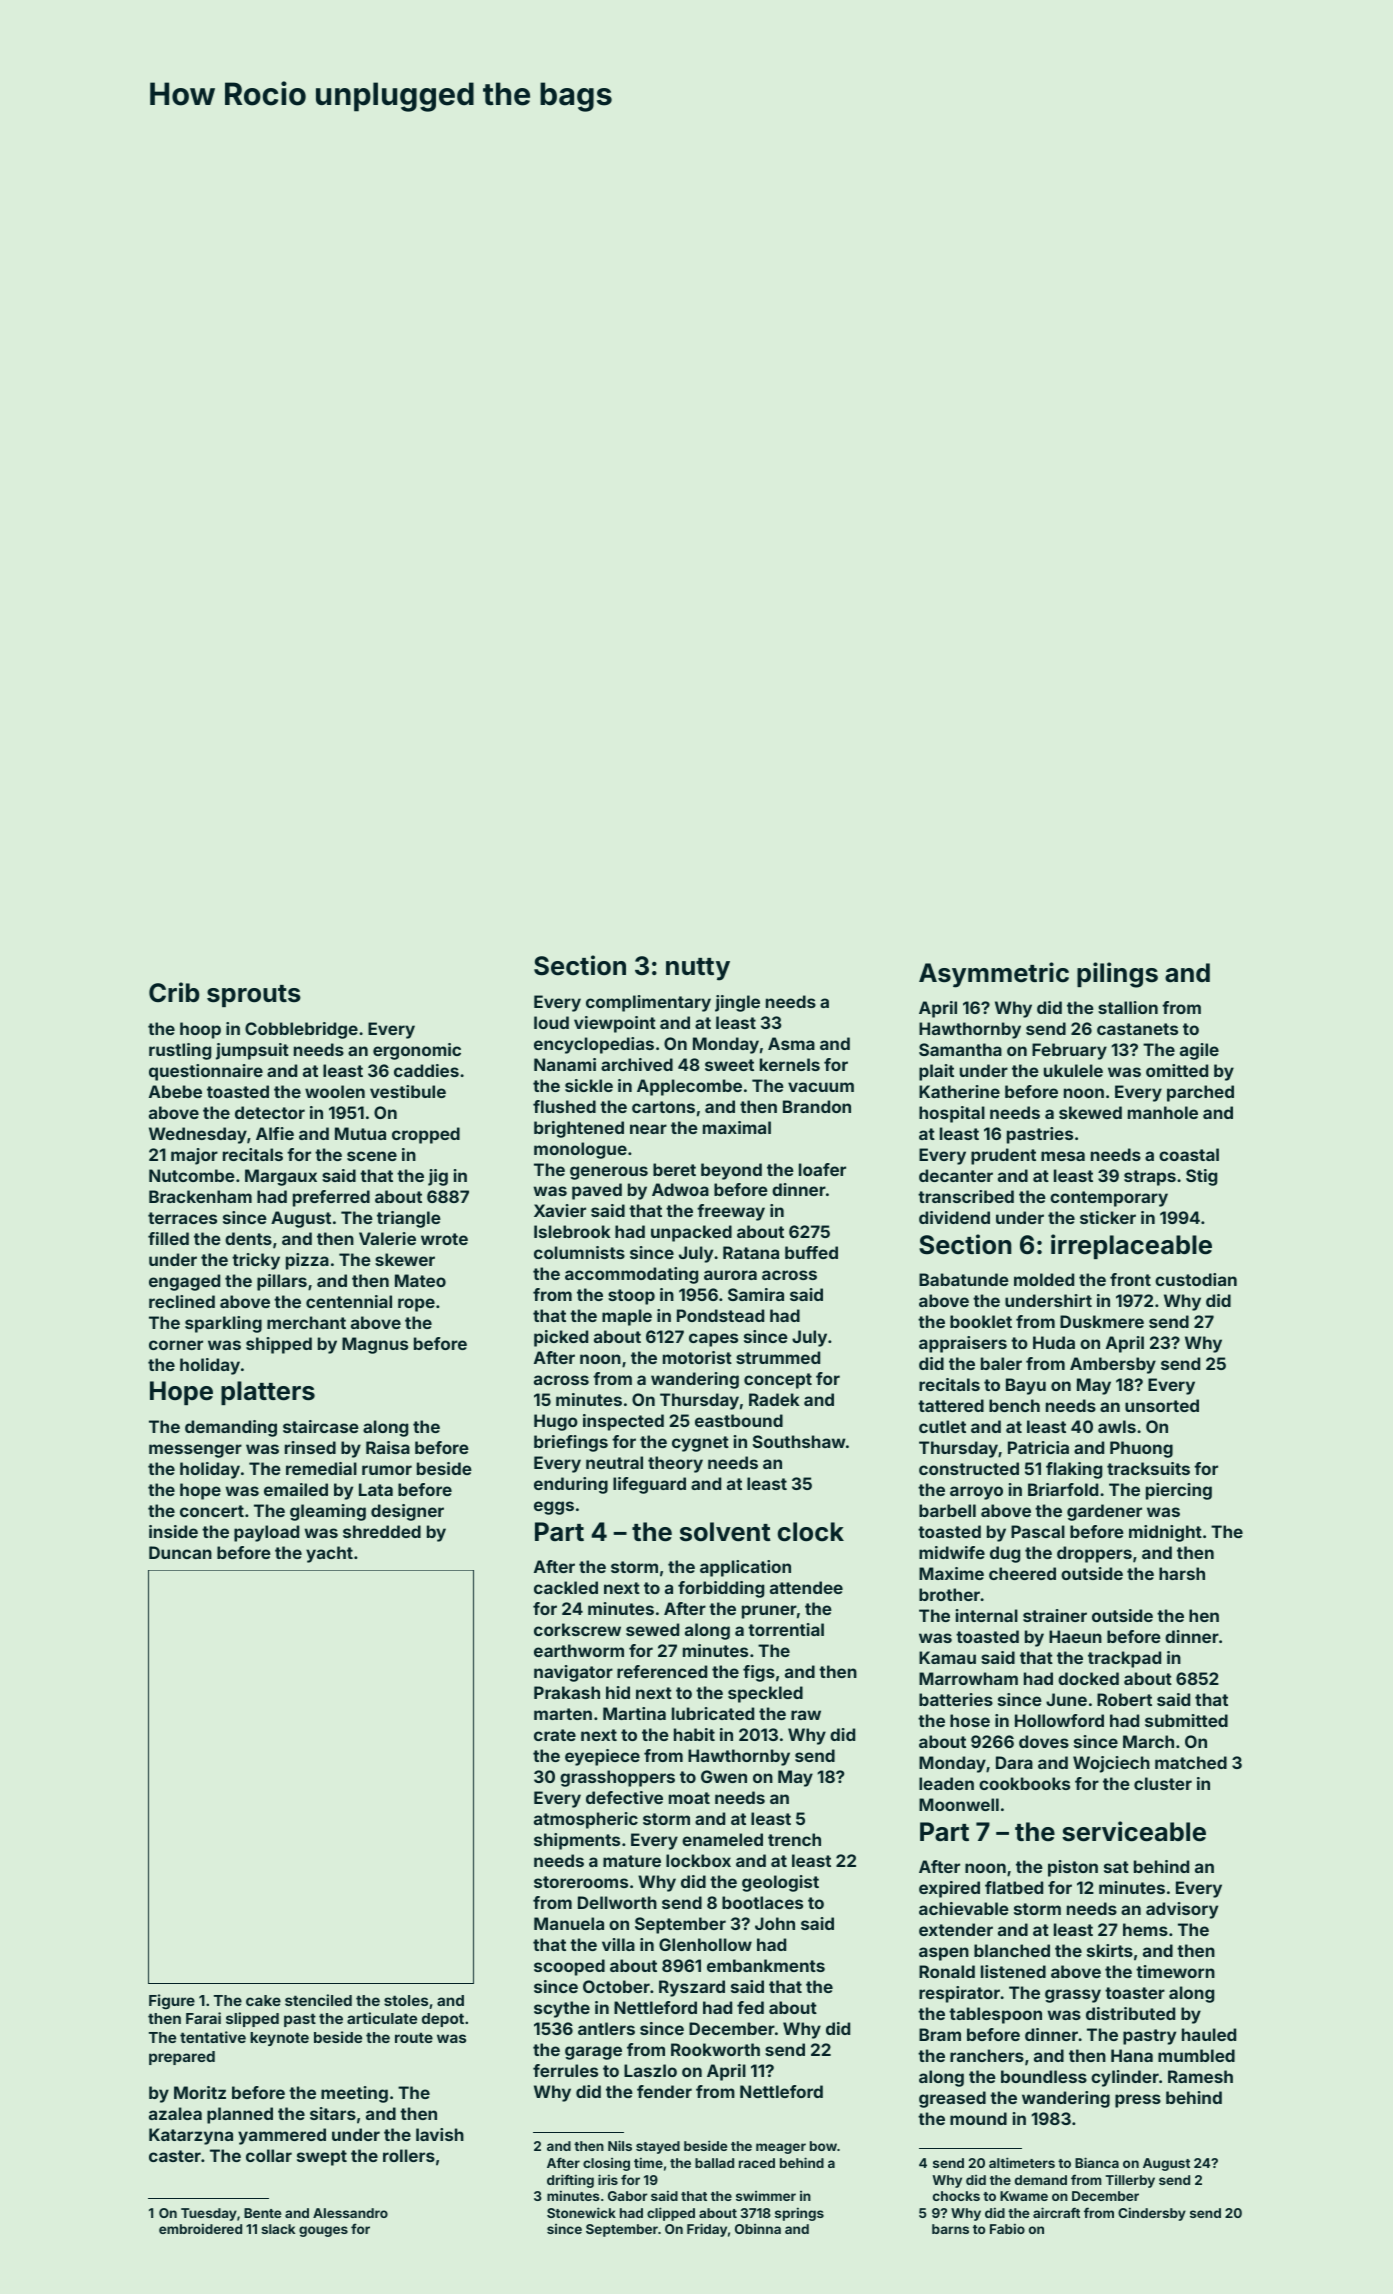 Image resolution: width=1393 pixels, height=2294 pixels. Describe the element at coordinates (1074, 1470) in the screenshot. I see `flaking` at that location.
